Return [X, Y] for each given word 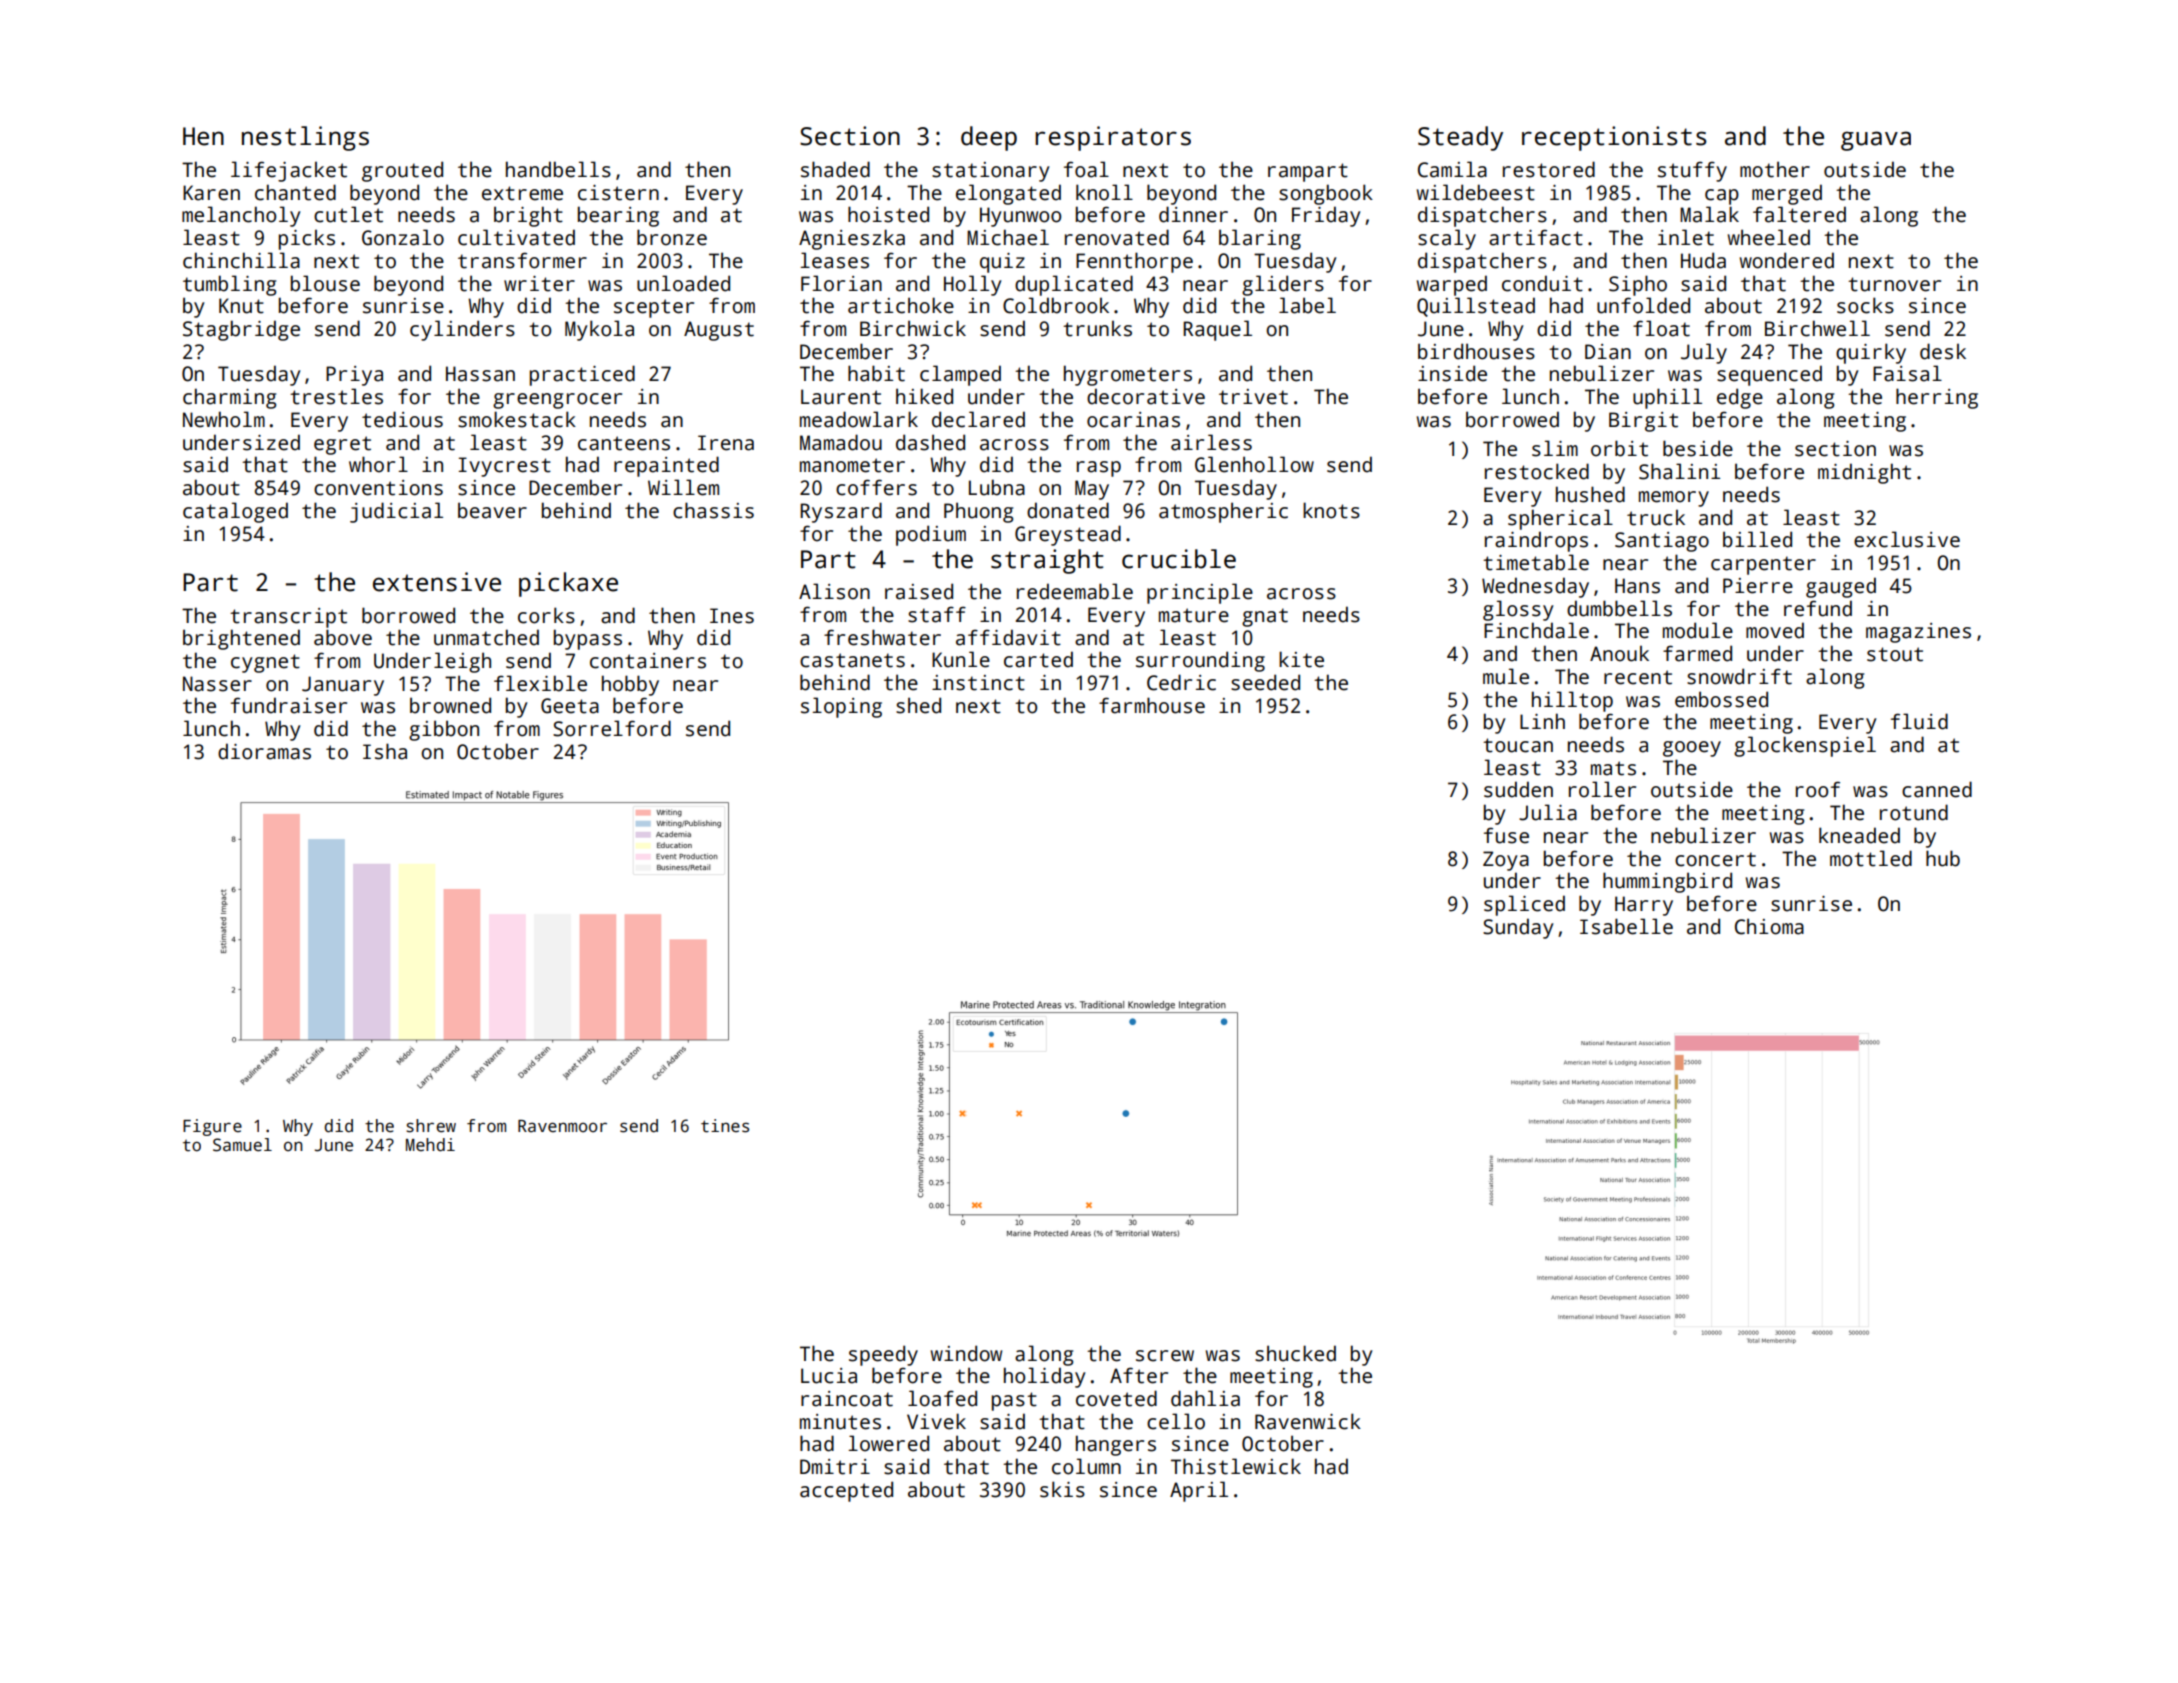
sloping [841, 707]
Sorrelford [612, 728]
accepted [846, 1491]
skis [1062, 1489]
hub [1943, 858]
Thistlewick [1236, 1466]
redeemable [1075, 591]
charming [229, 398]
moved [1775, 630]
